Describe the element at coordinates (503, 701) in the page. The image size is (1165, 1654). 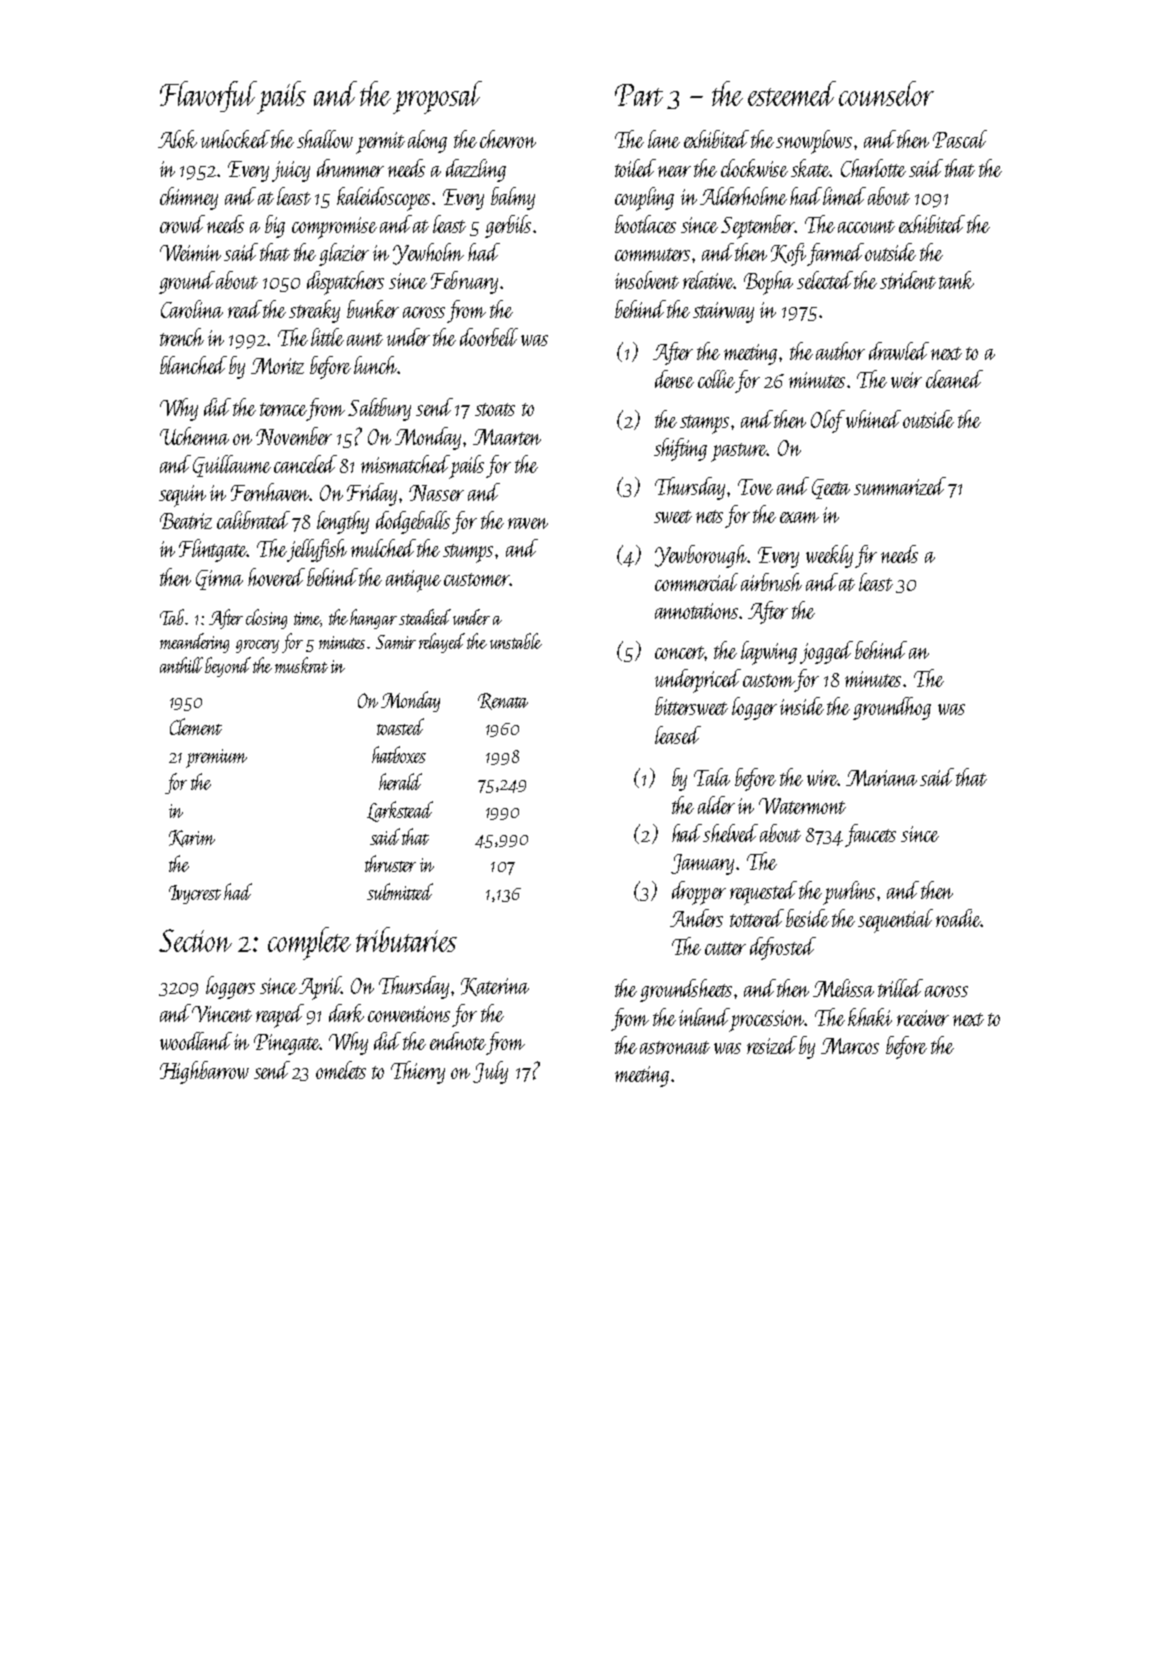
I see `Renata` at that location.
